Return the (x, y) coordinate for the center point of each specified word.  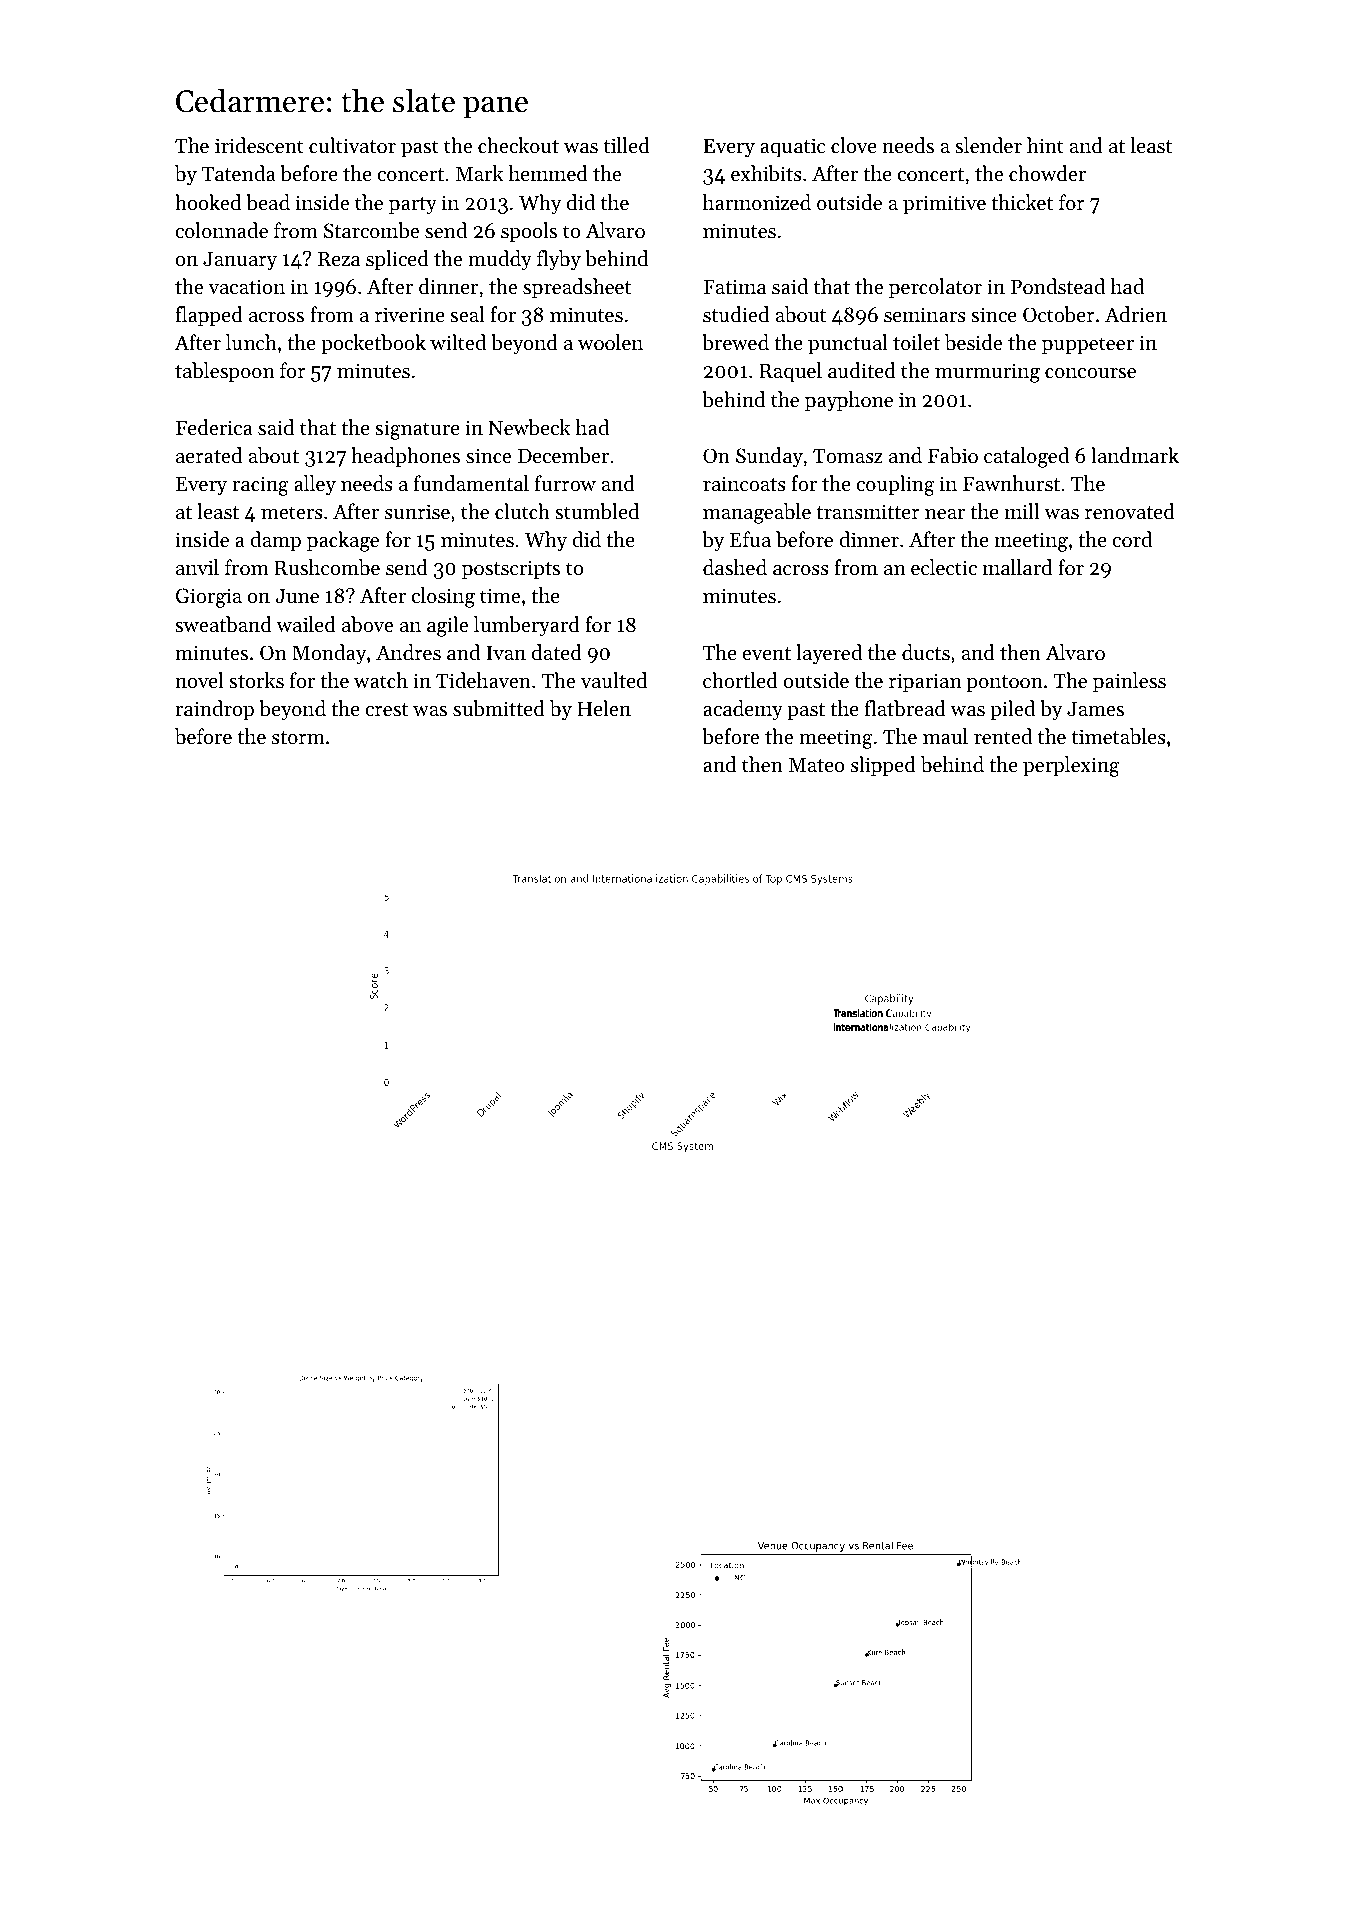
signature (417, 430)
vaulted (614, 680)
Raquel (790, 372)
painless (1129, 682)
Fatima (734, 287)
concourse (1090, 373)
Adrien (1136, 314)
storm (298, 738)
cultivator (352, 145)
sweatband (223, 624)
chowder (1047, 173)
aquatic (792, 148)
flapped (209, 316)
